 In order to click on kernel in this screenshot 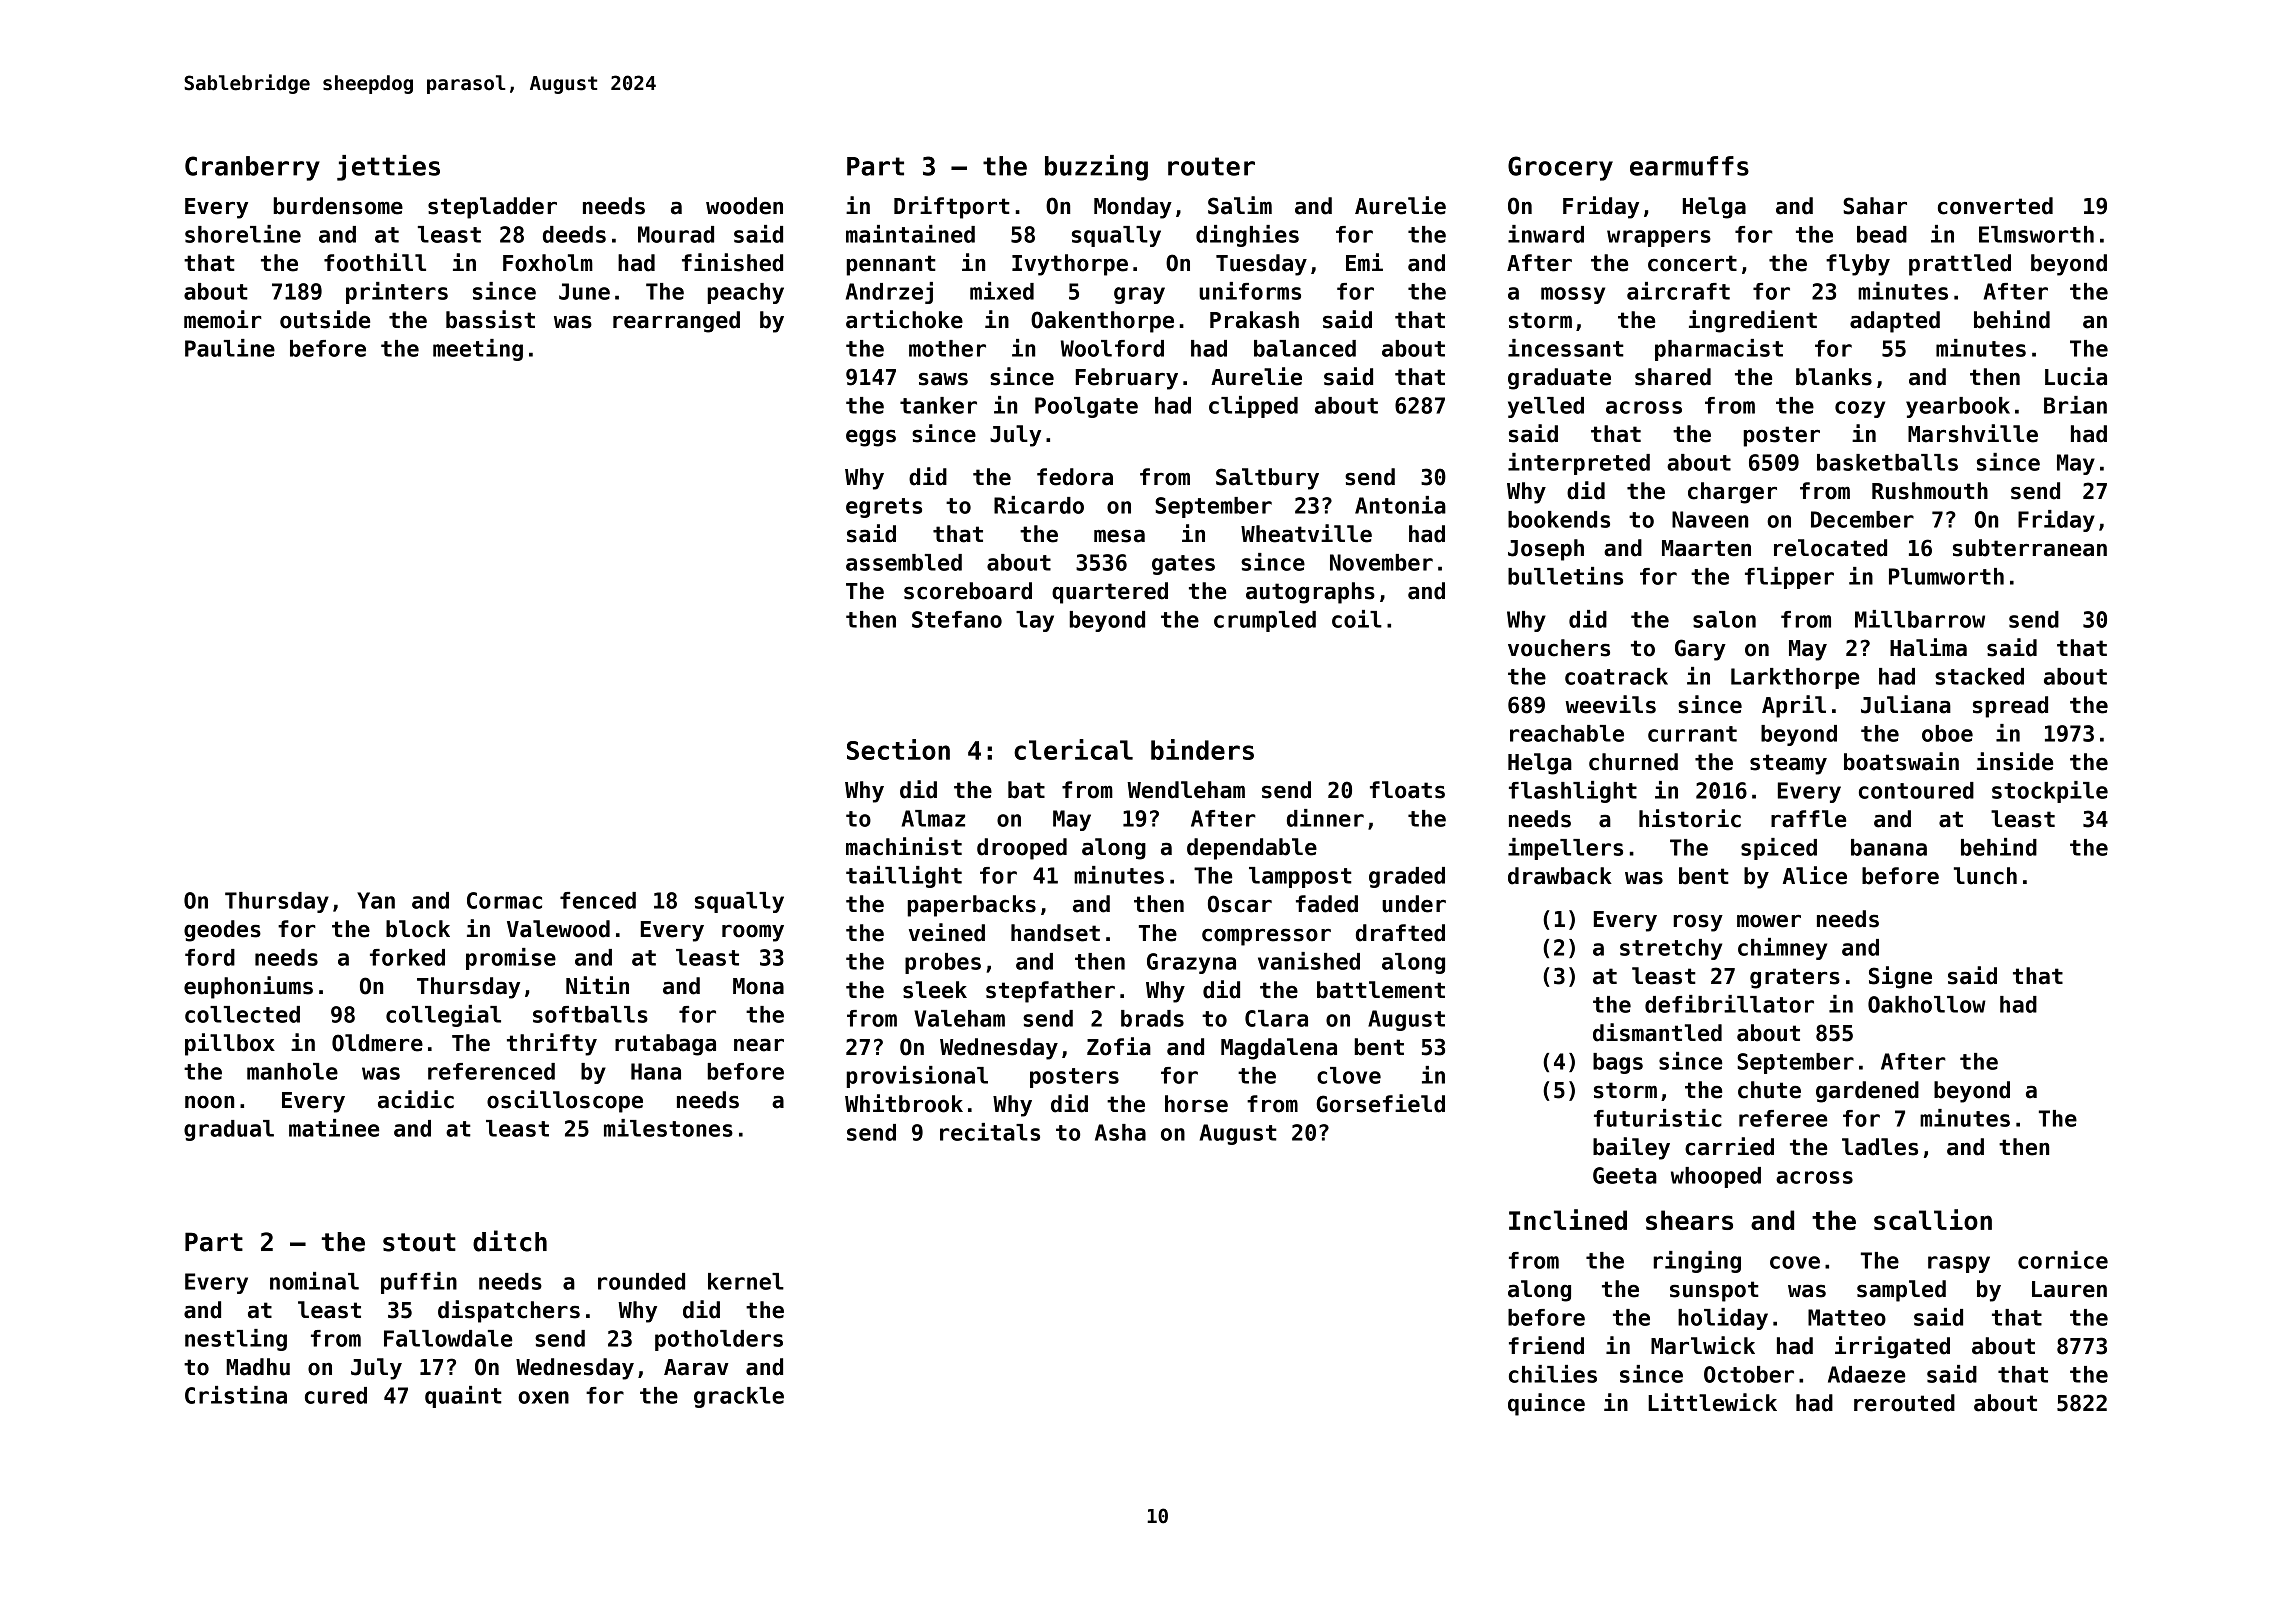, I will do `click(746, 1281)`.
